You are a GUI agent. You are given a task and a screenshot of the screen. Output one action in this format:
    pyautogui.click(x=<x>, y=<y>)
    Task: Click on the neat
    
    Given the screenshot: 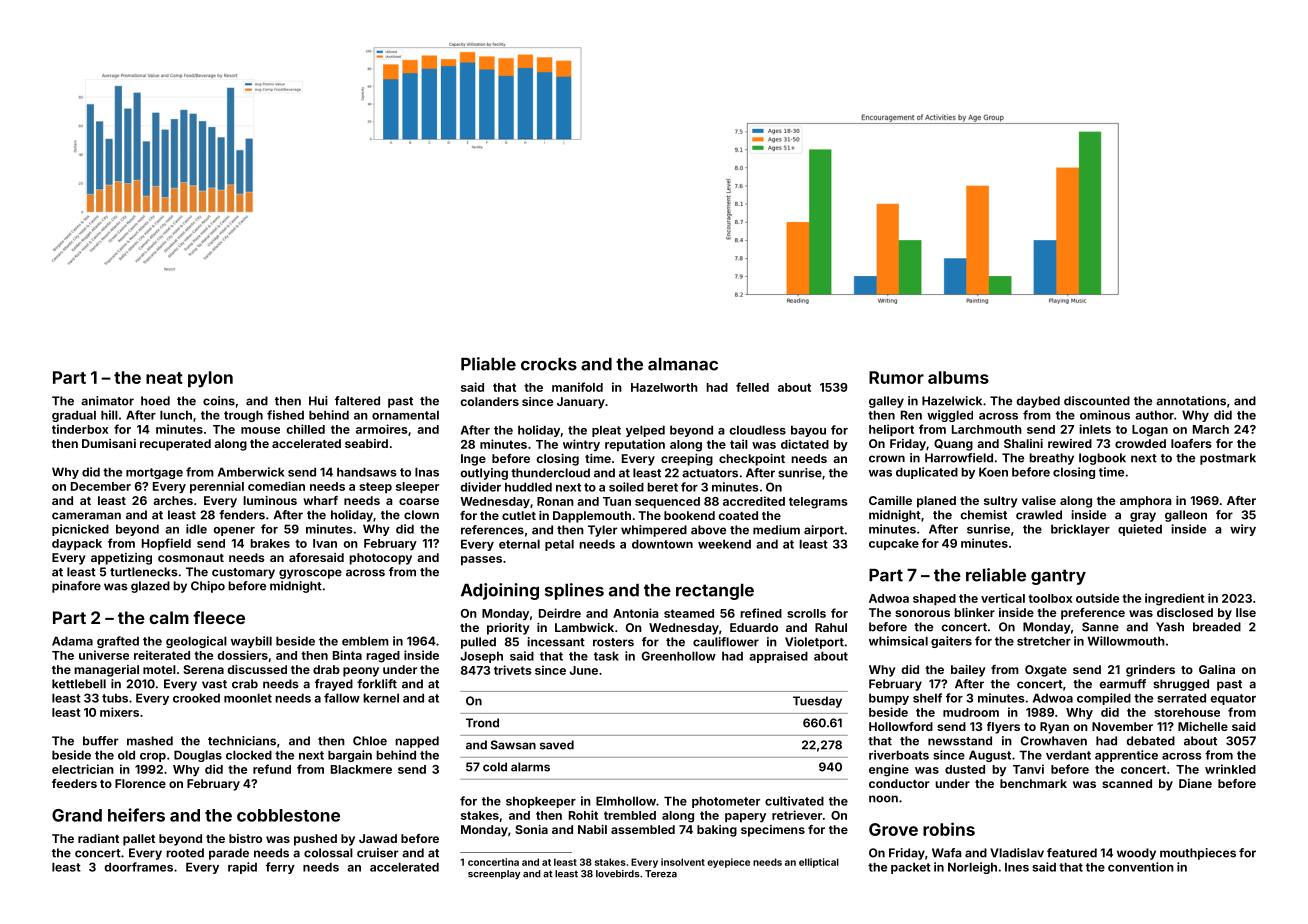 What is the action you would take?
    pyautogui.click(x=164, y=378)
